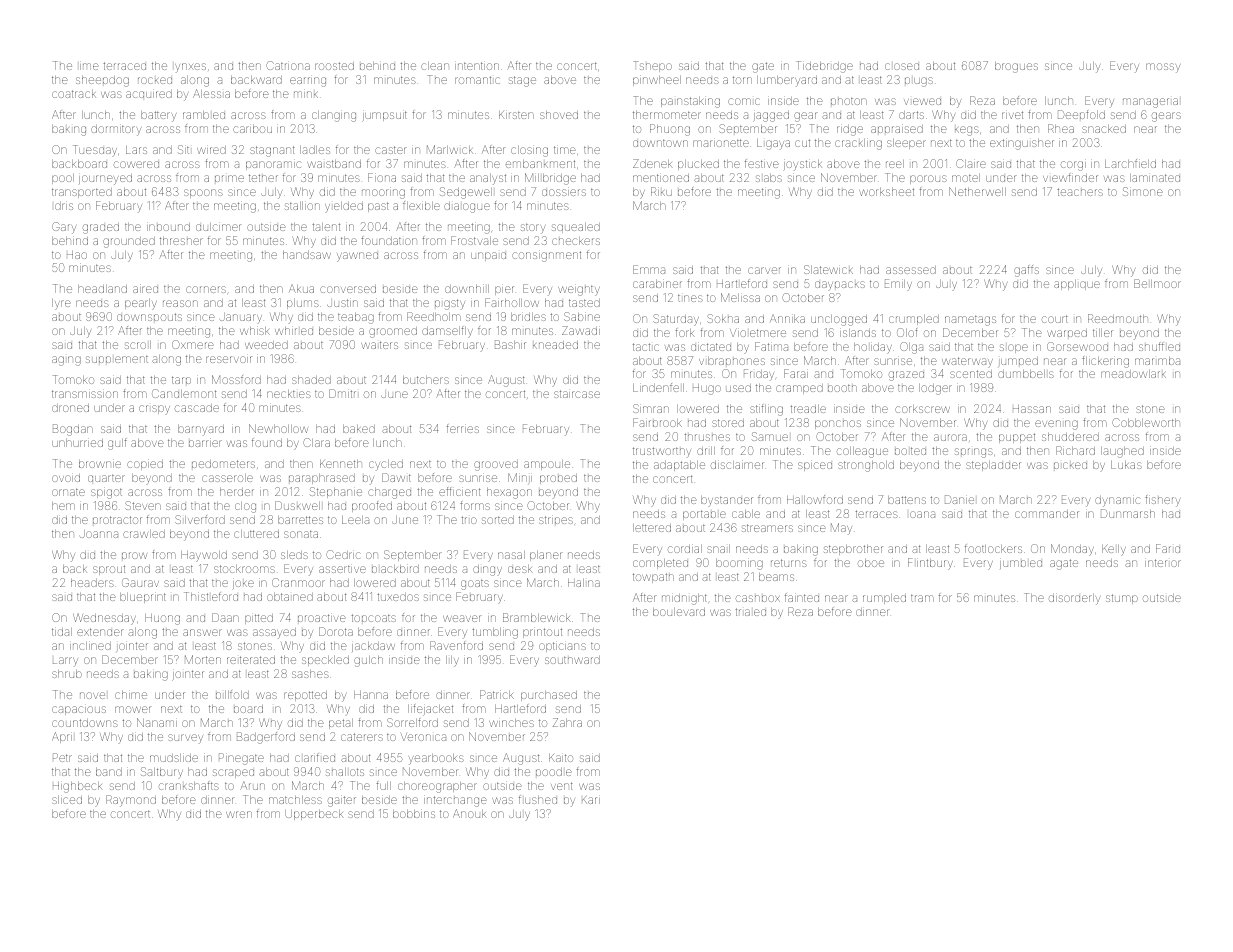 The height and width of the screenshot is (952, 1233). What do you see at coordinates (886, 192) in the screenshot?
I see `worksheet` at bounding box center [886, 192].
